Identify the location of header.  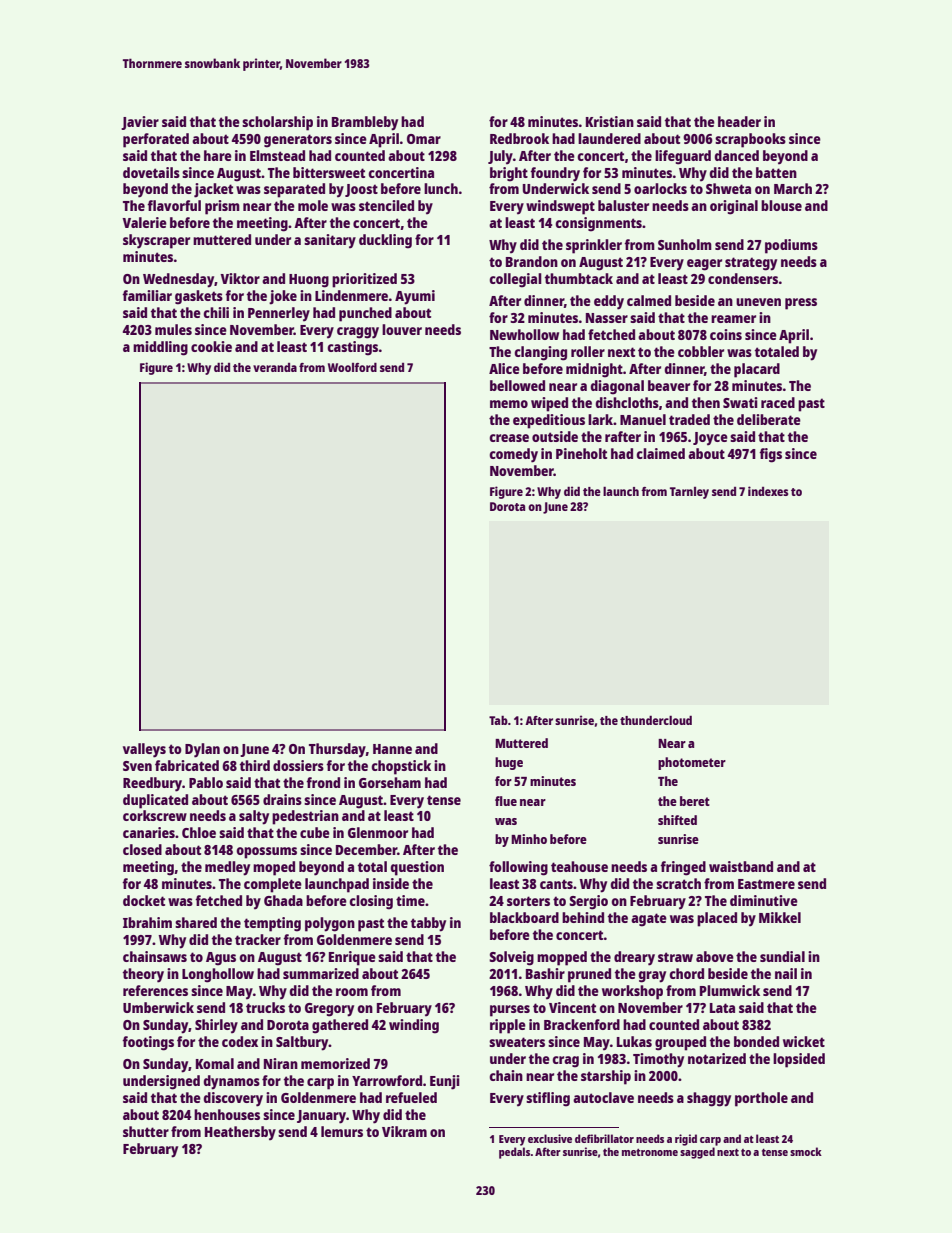
(739, 121).
